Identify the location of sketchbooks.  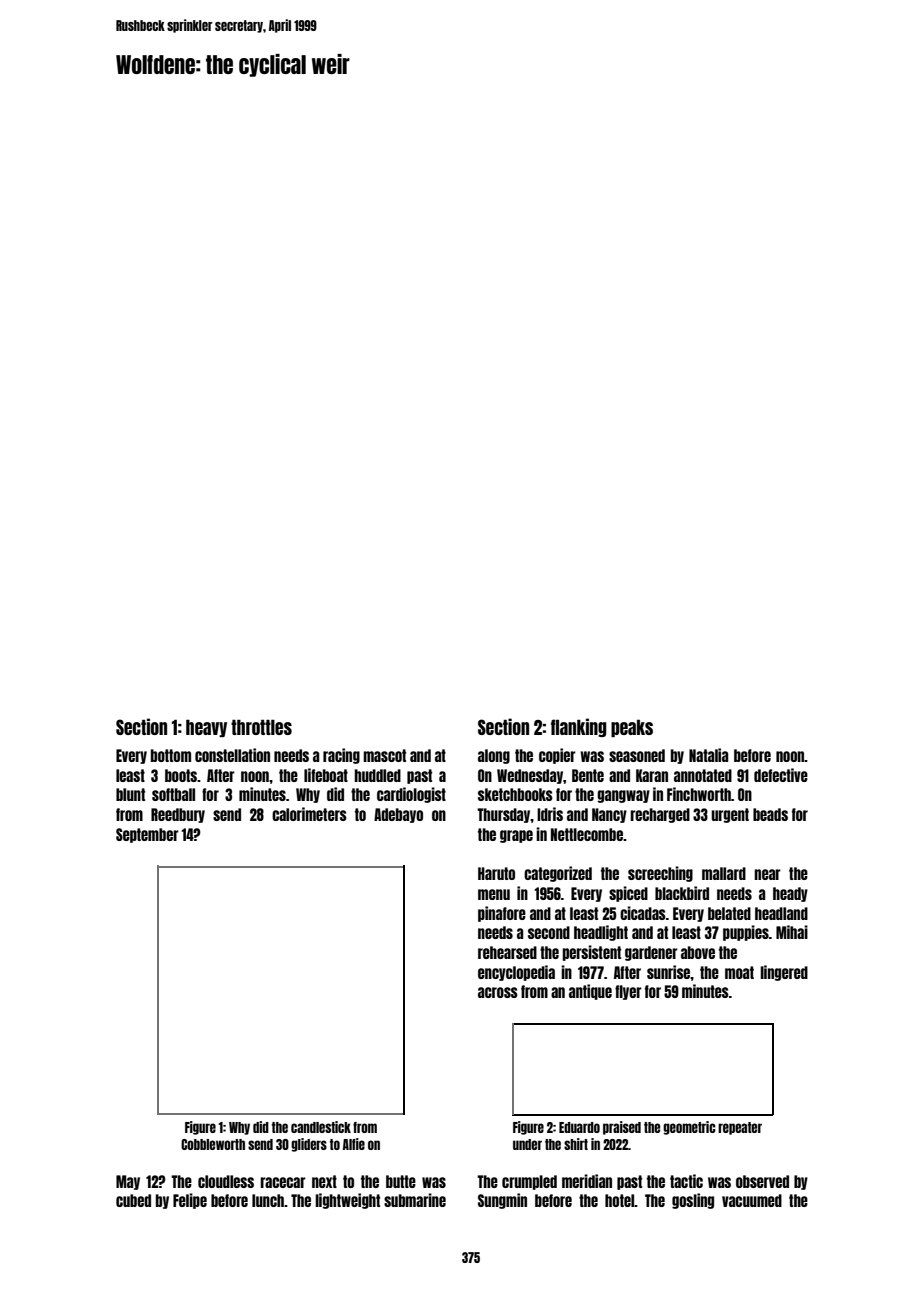
(515, 794).
